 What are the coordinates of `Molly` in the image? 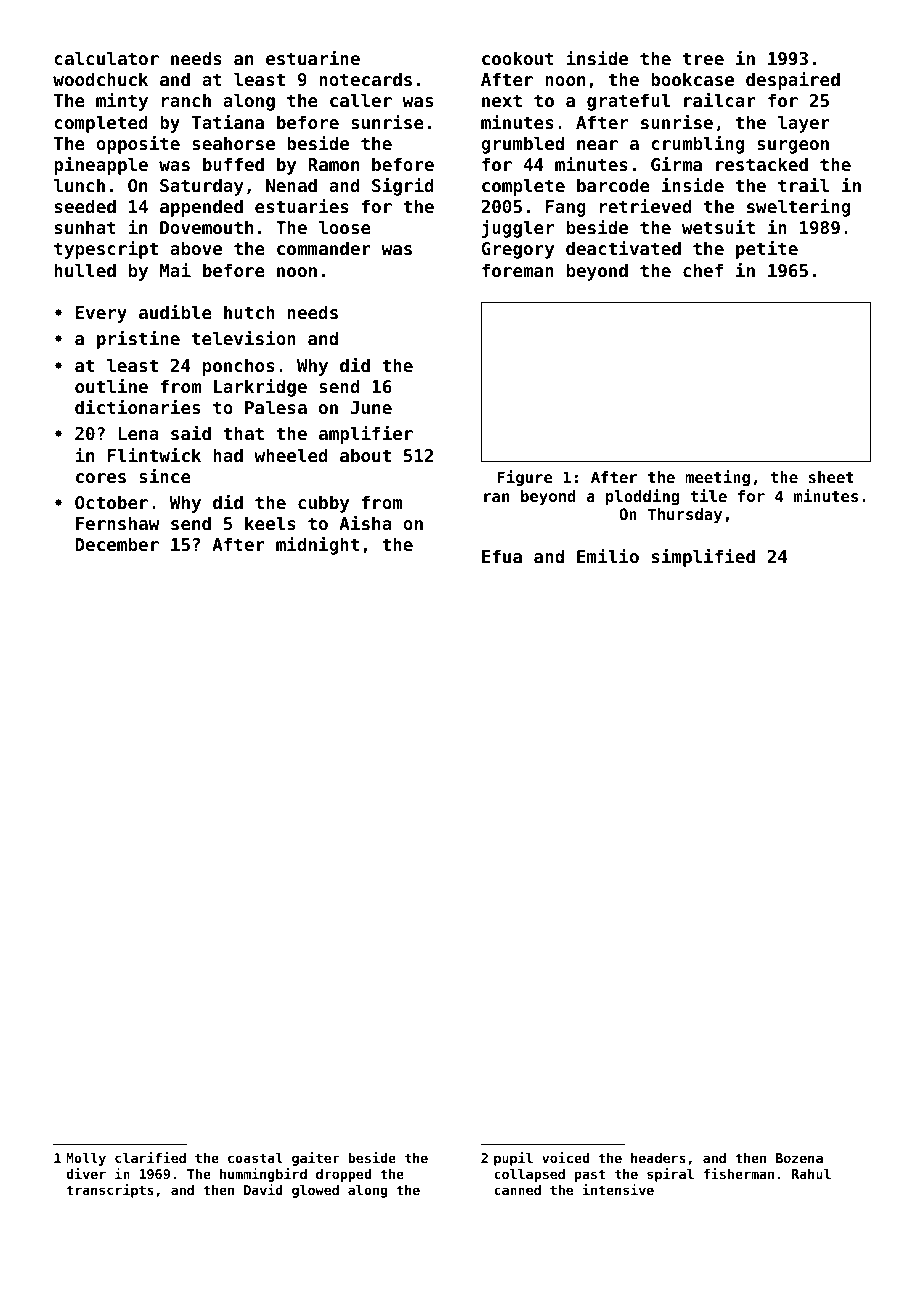 It's located at (86, 1159).
